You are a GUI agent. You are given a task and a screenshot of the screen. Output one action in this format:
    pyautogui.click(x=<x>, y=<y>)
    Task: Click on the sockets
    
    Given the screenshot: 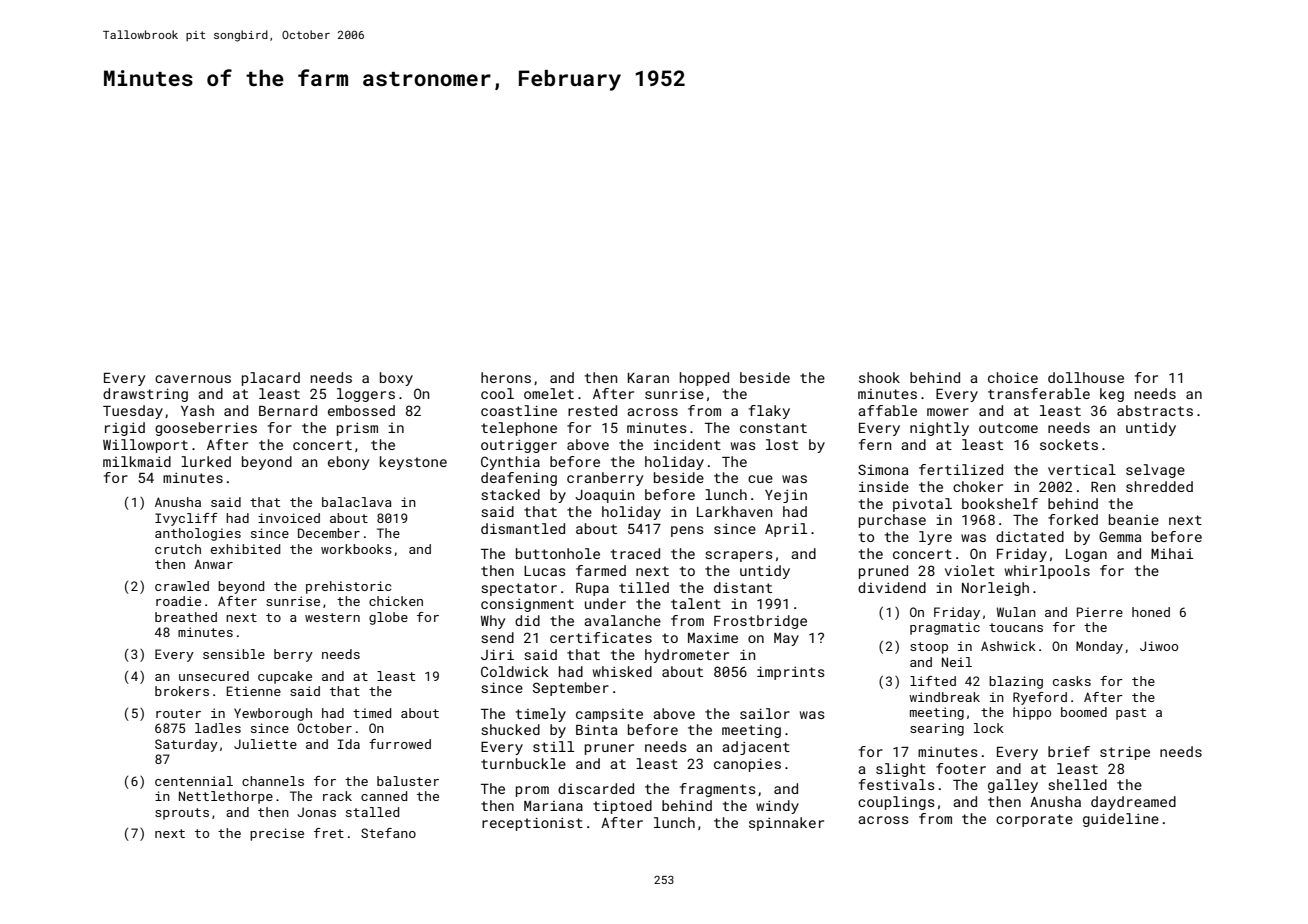 What is the action you would take?
    pyautogui.click(x=1069, y=444)
